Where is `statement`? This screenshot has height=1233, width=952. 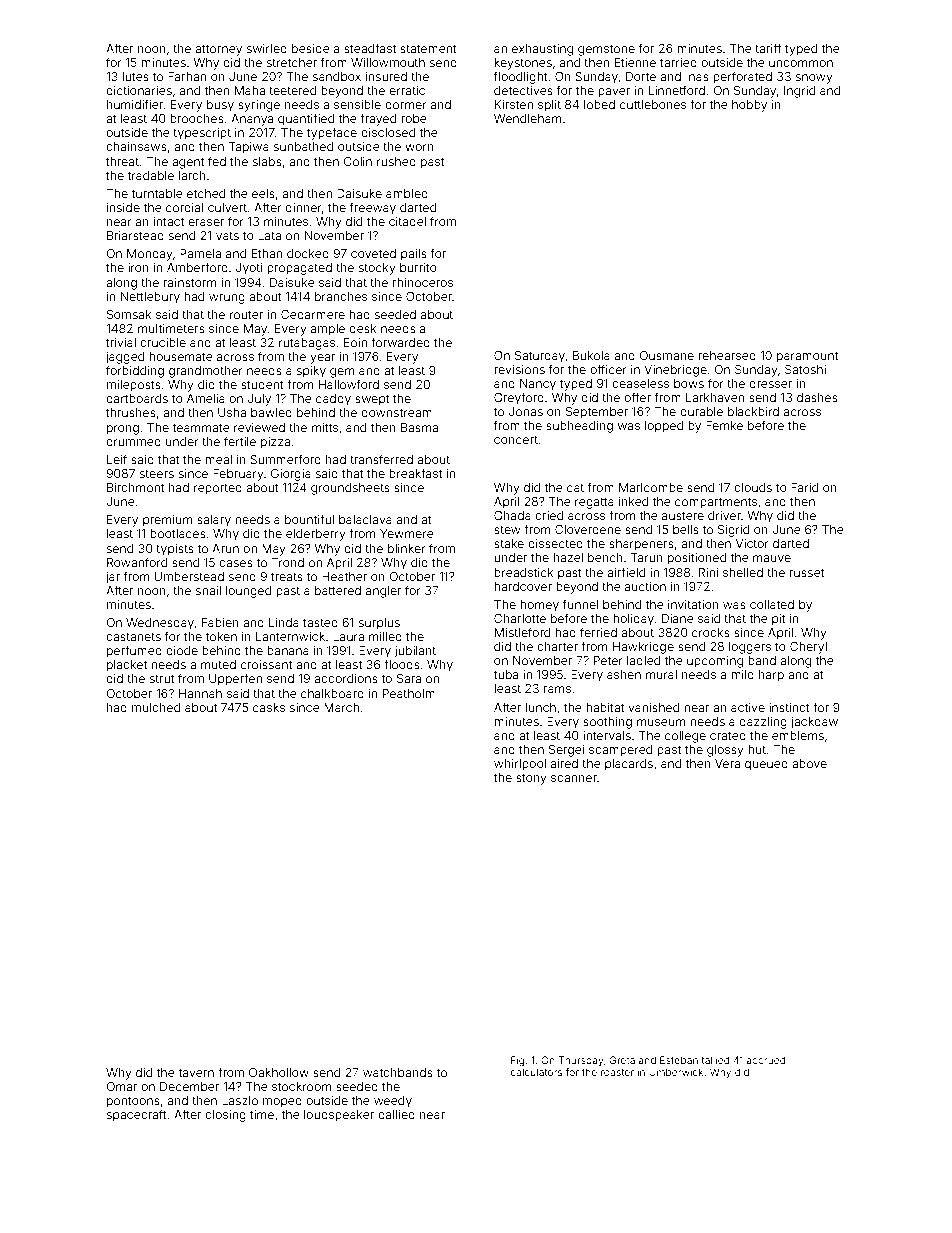 statement is located at coordinates (428, 48).
